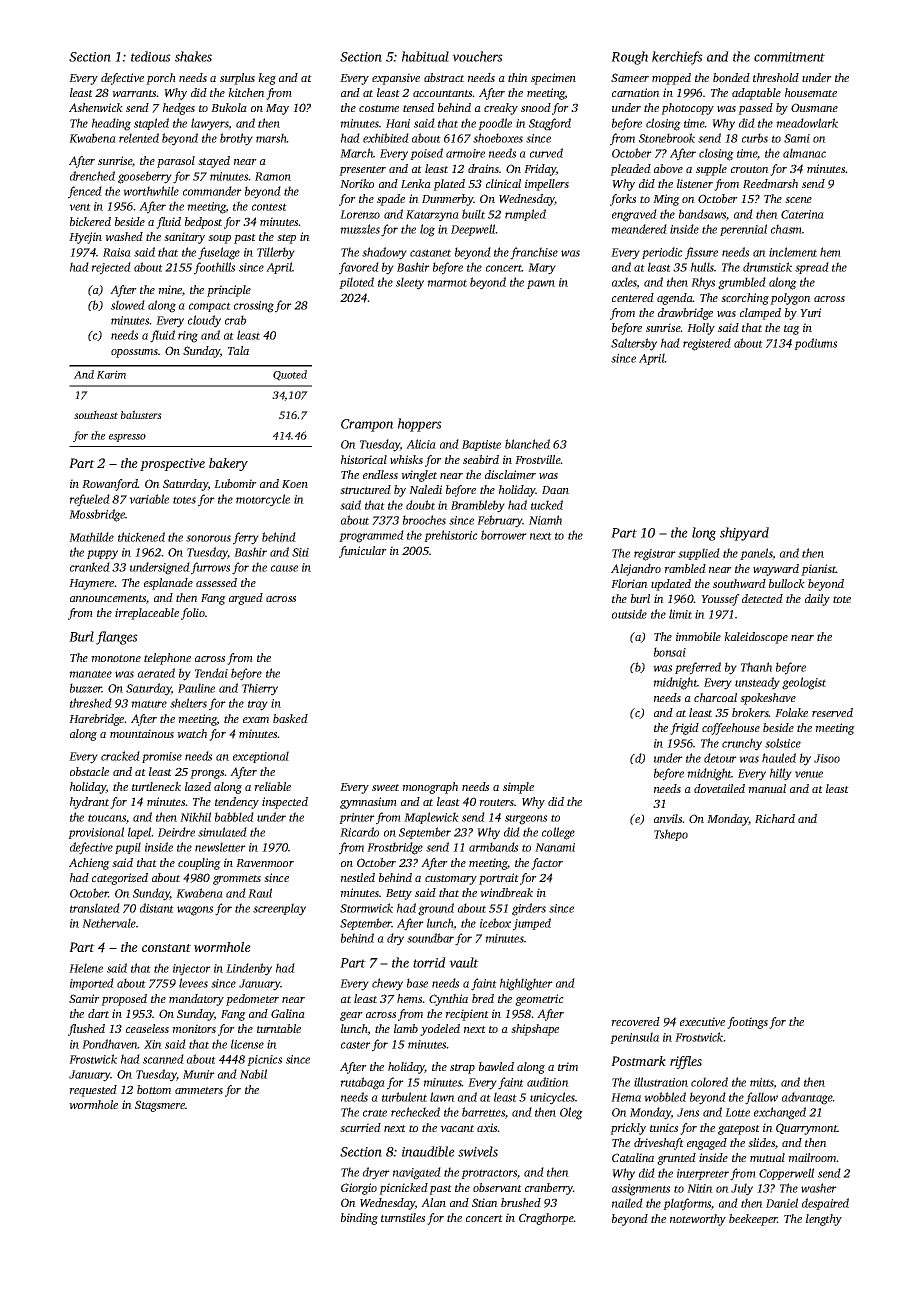 This document has width=924, height=1308. What do you see at coordinates (756, 638) in the document?
I see `kaleidoscope` at bounding box center [756, 638].
